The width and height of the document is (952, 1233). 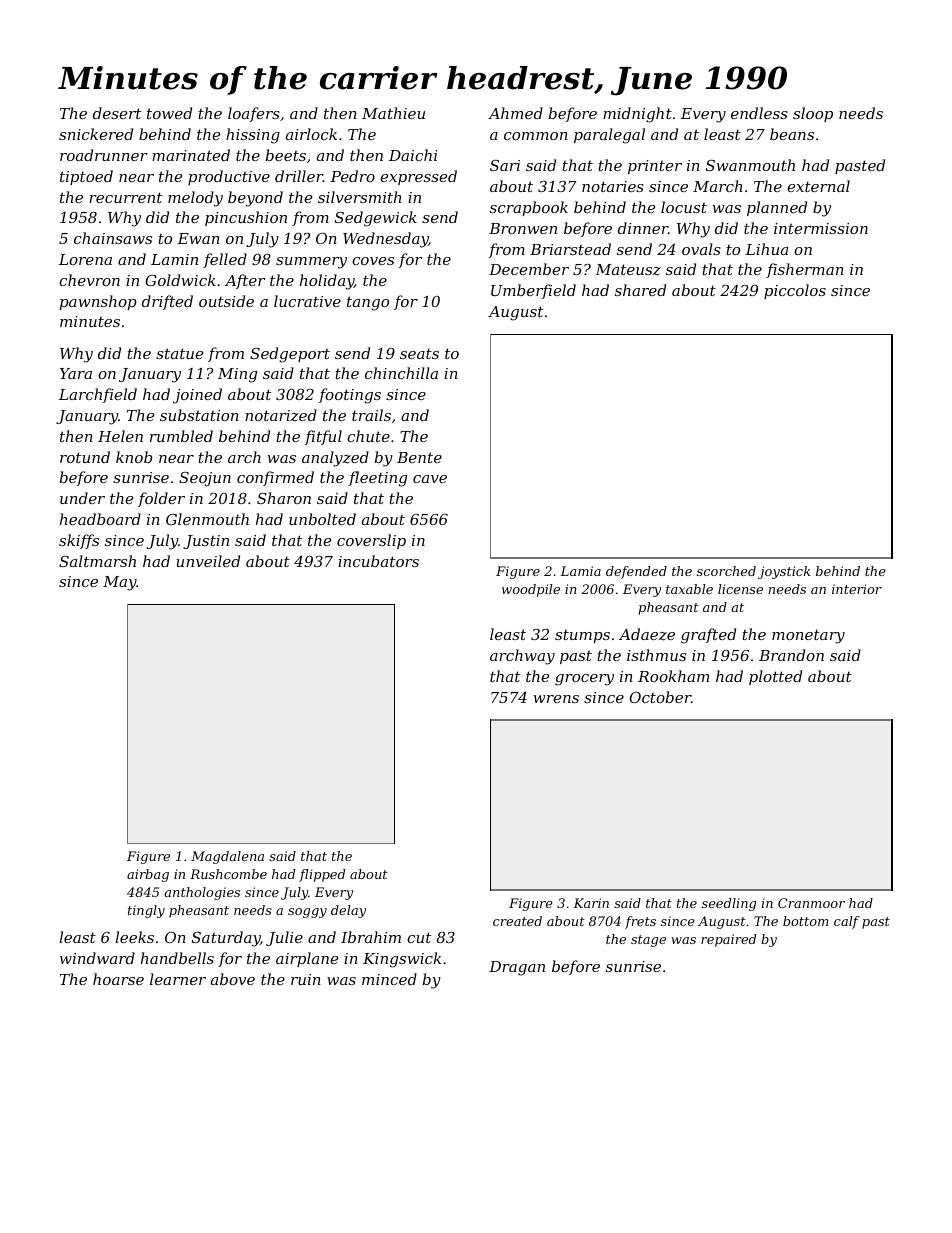 I want to click on driller, so click(x=299, y=176).
